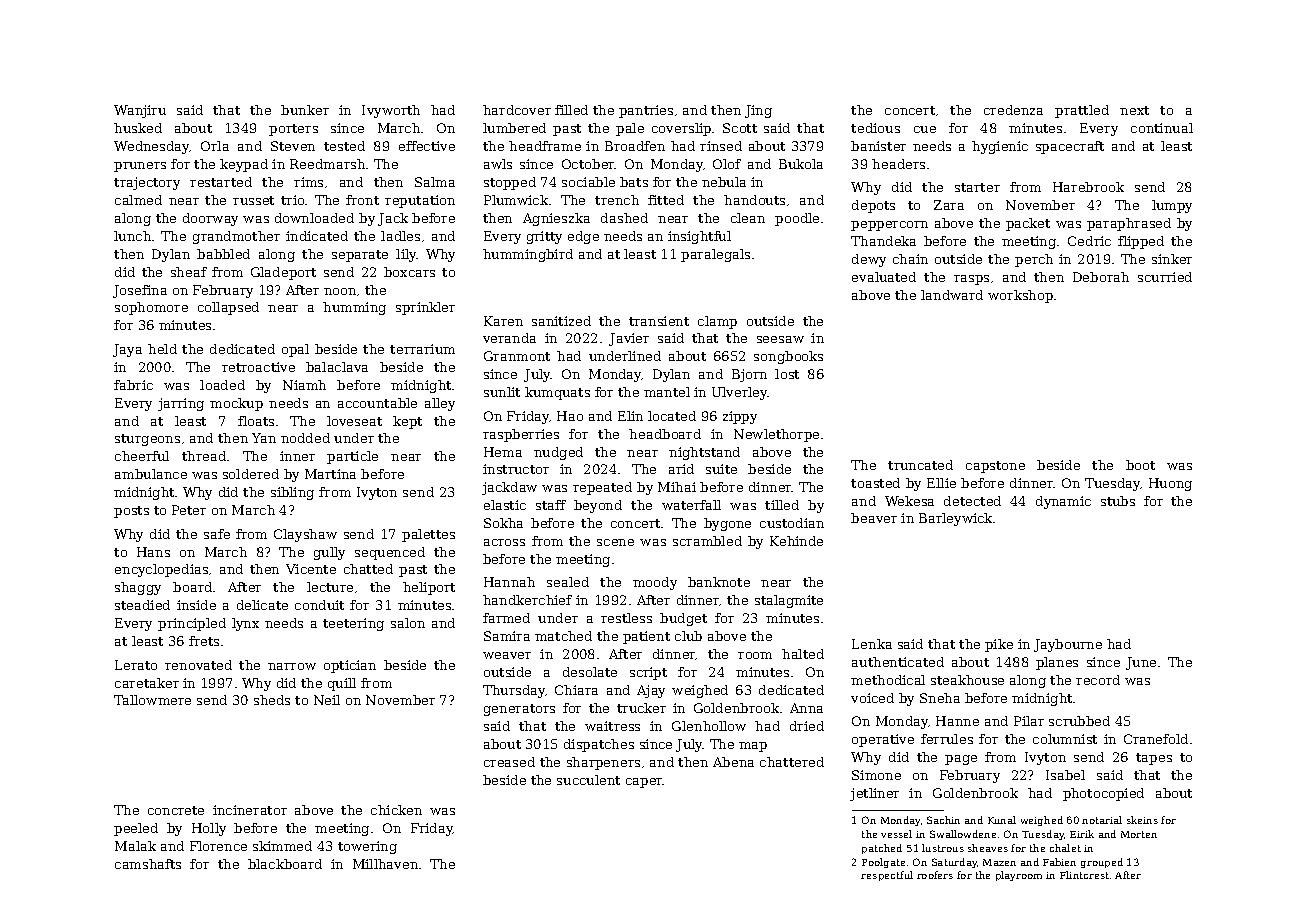  I want to click on creased, so click(509, 762).
